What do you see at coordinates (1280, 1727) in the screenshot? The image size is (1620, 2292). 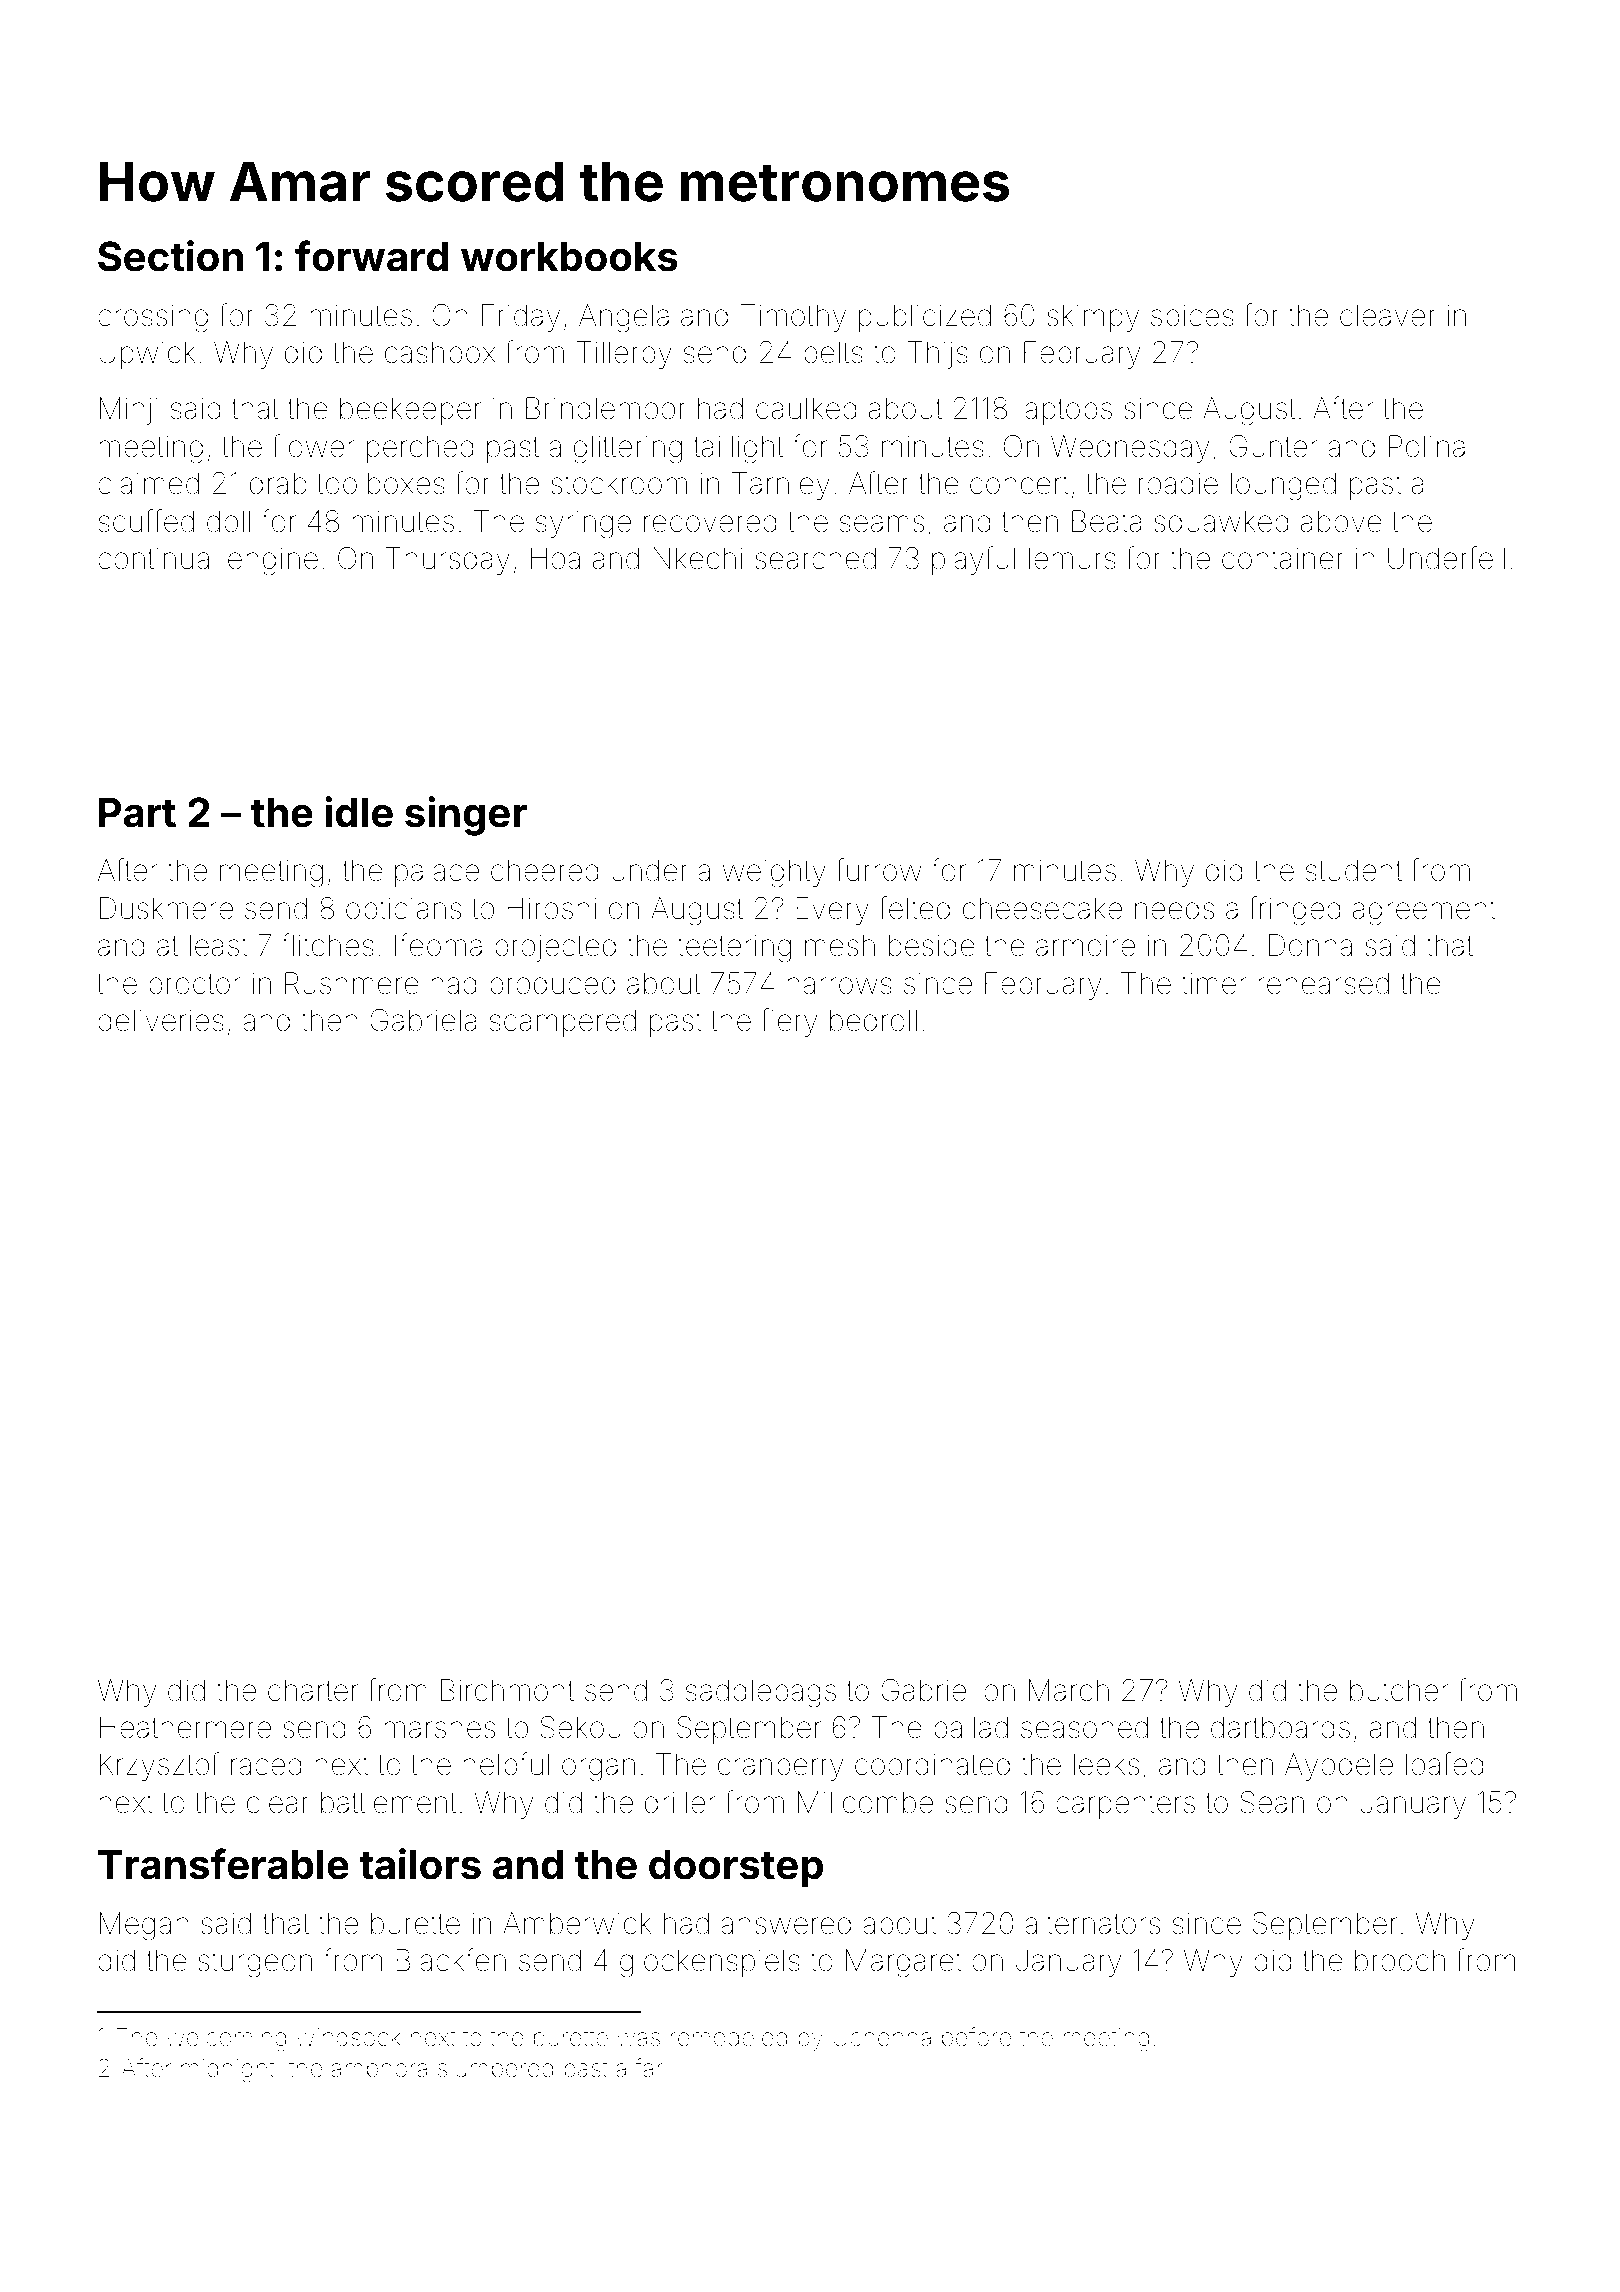 I see `dartboards` at bounding box center [1280, 1727].
